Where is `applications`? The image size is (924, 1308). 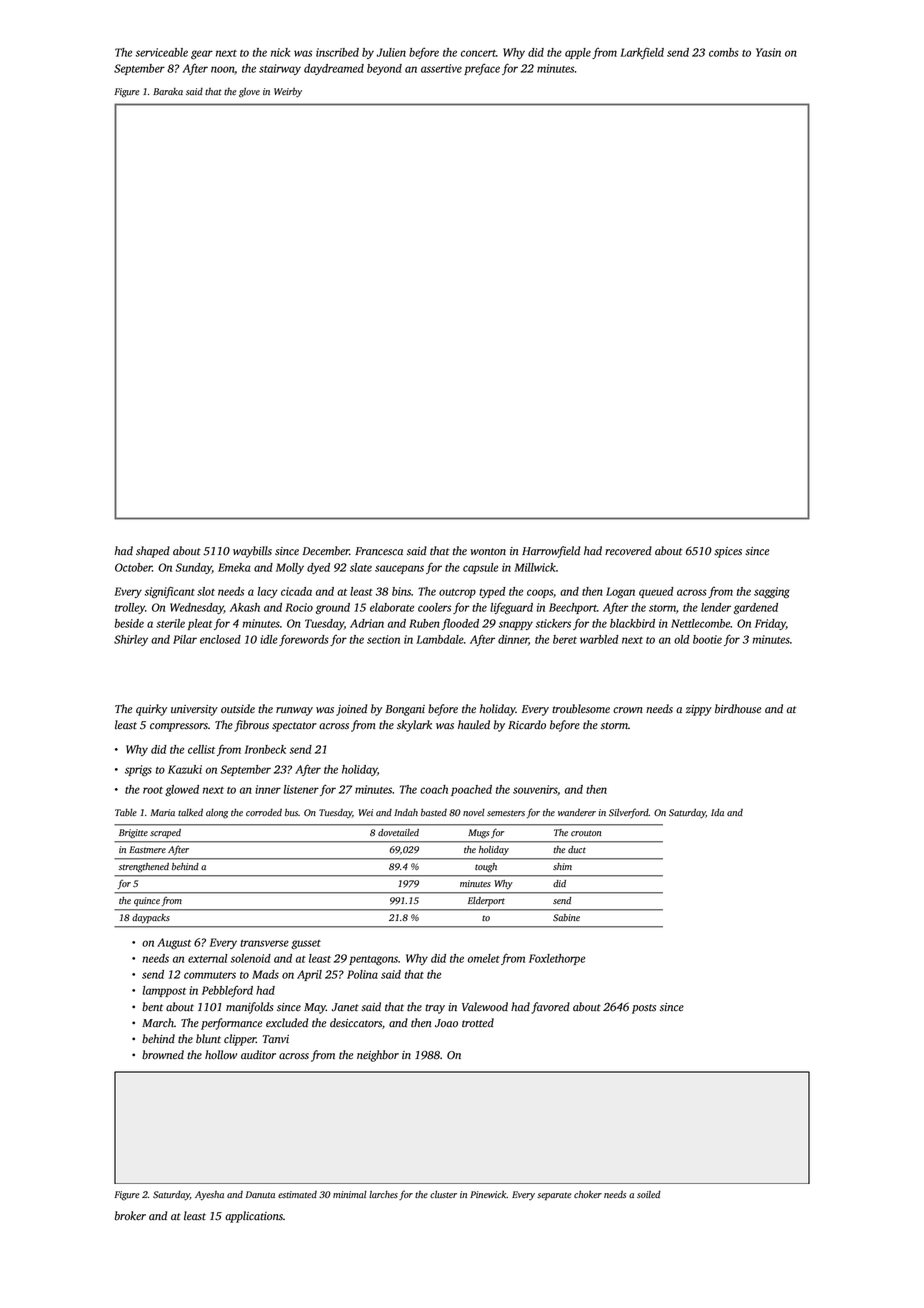
applications is located at coordinates (254, 1217).
